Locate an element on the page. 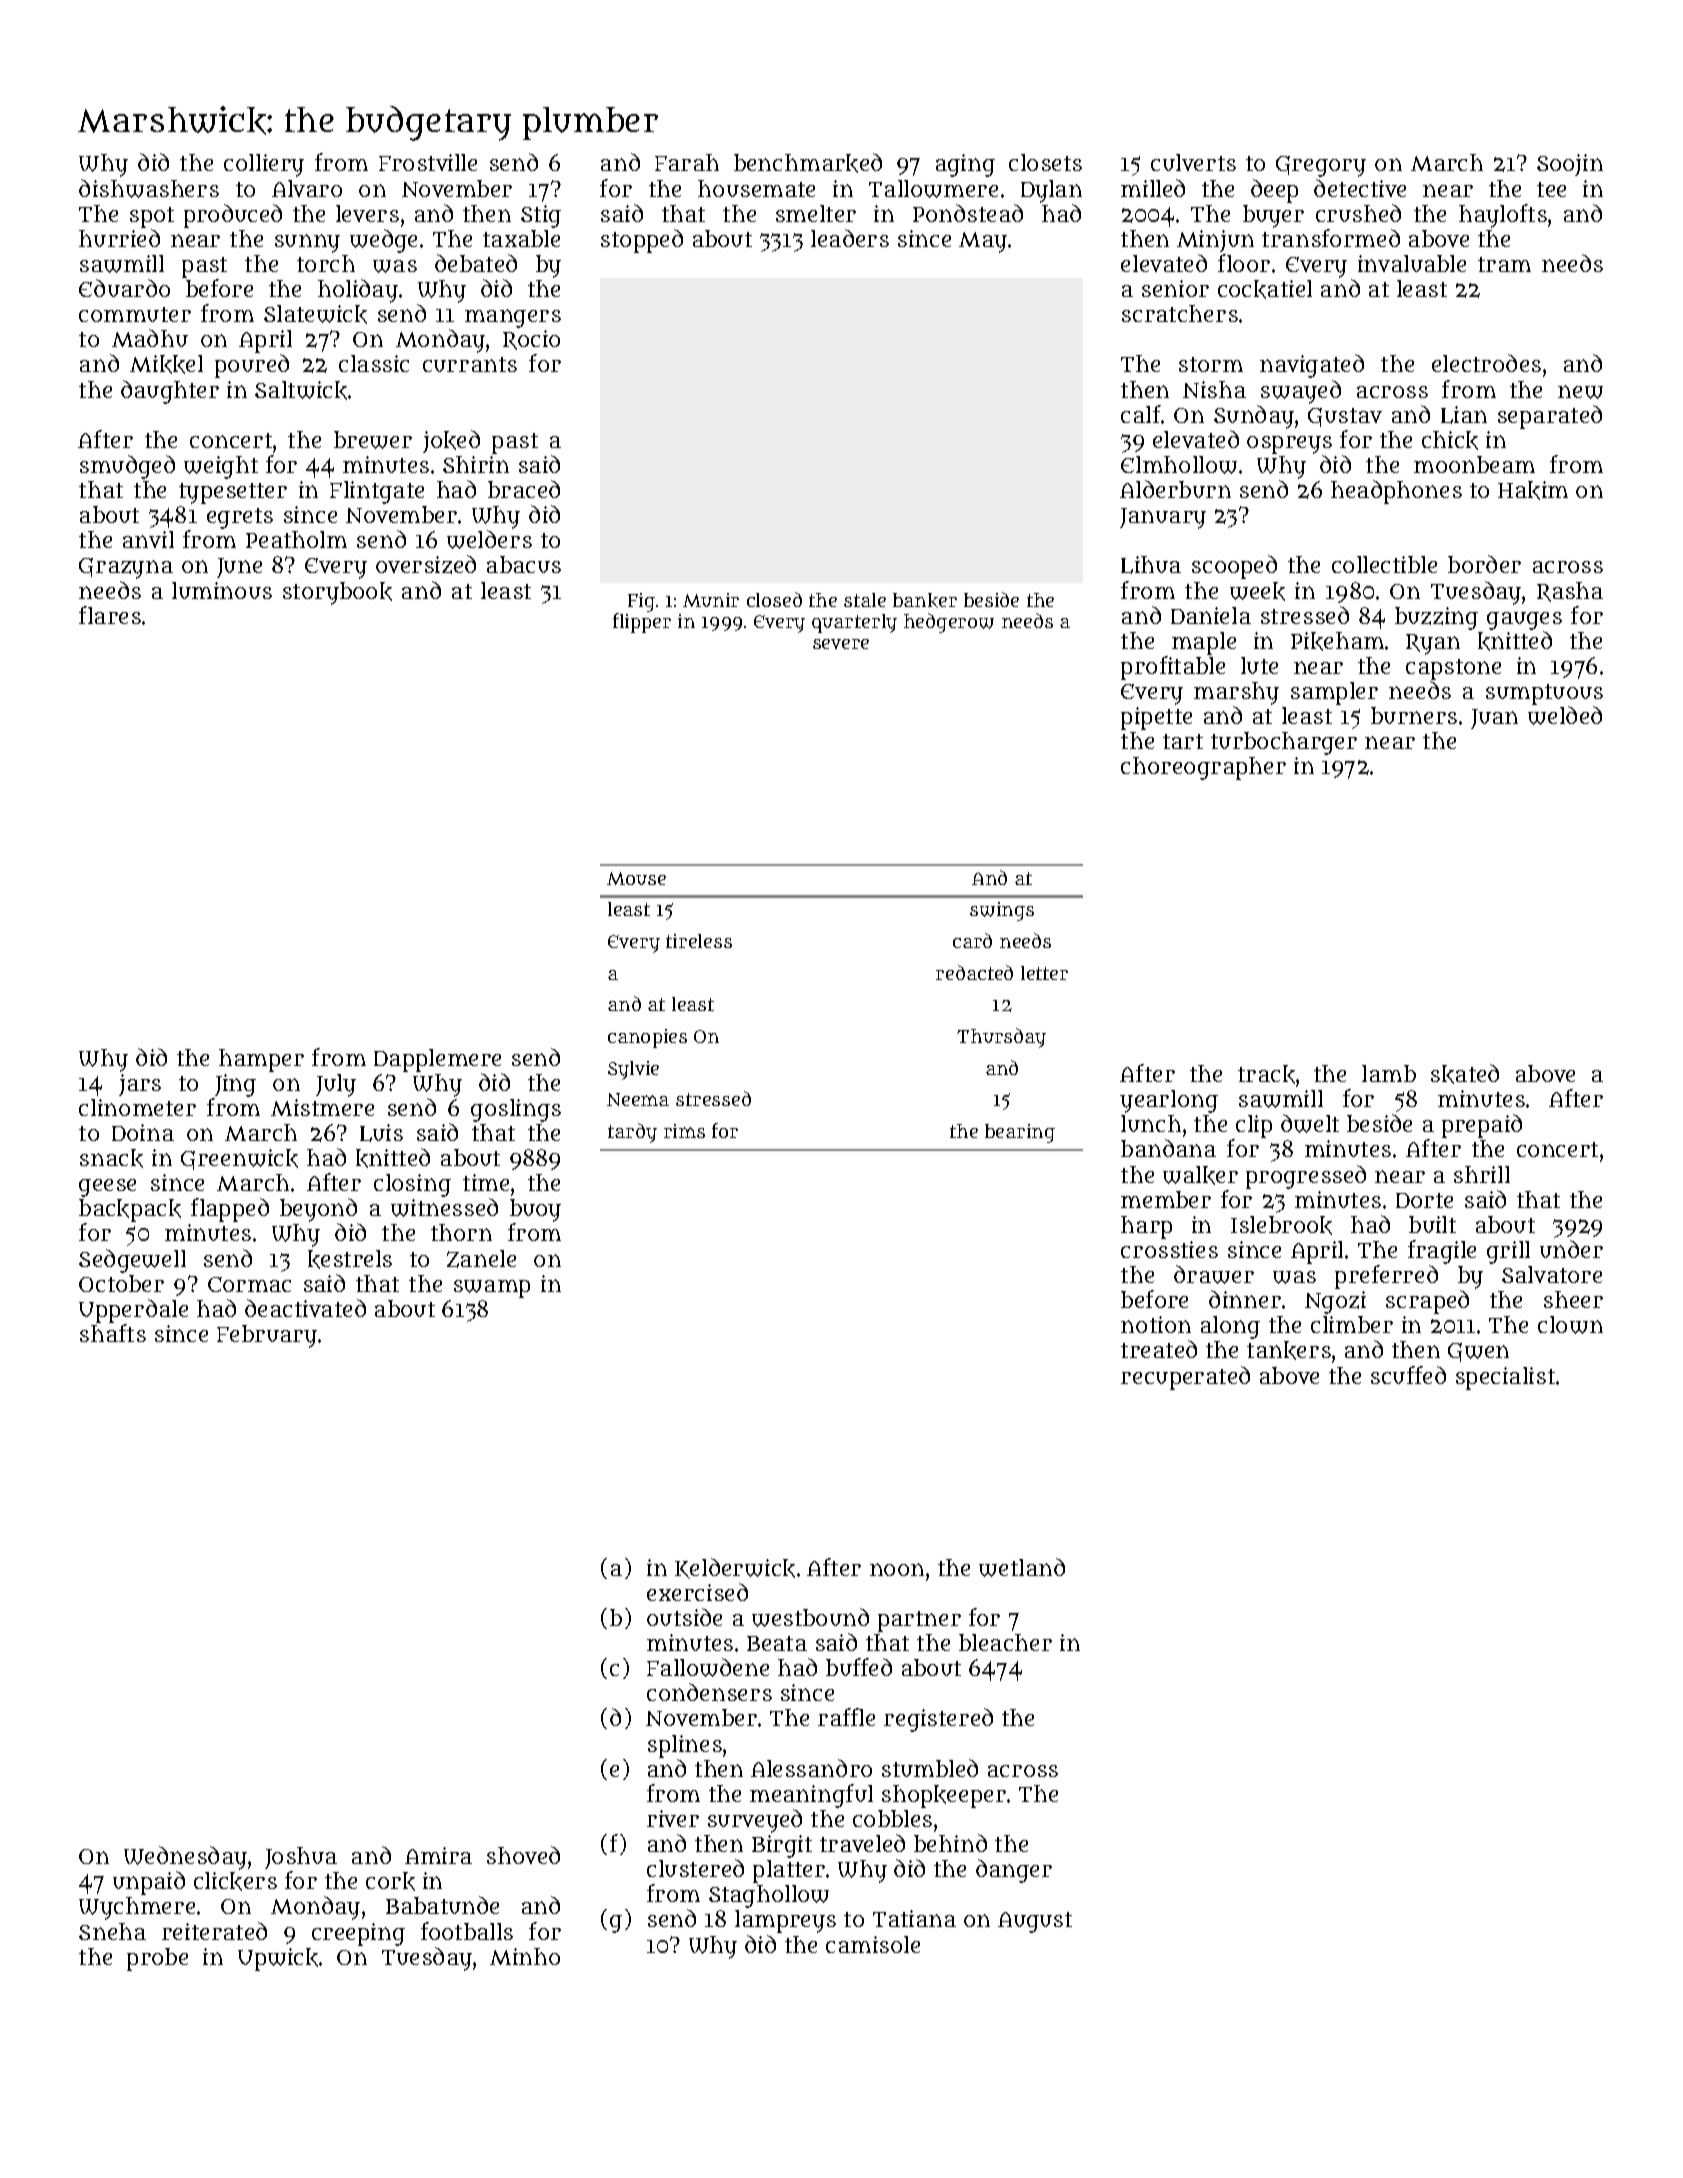  closets is located at coordinates (1045, 162).
